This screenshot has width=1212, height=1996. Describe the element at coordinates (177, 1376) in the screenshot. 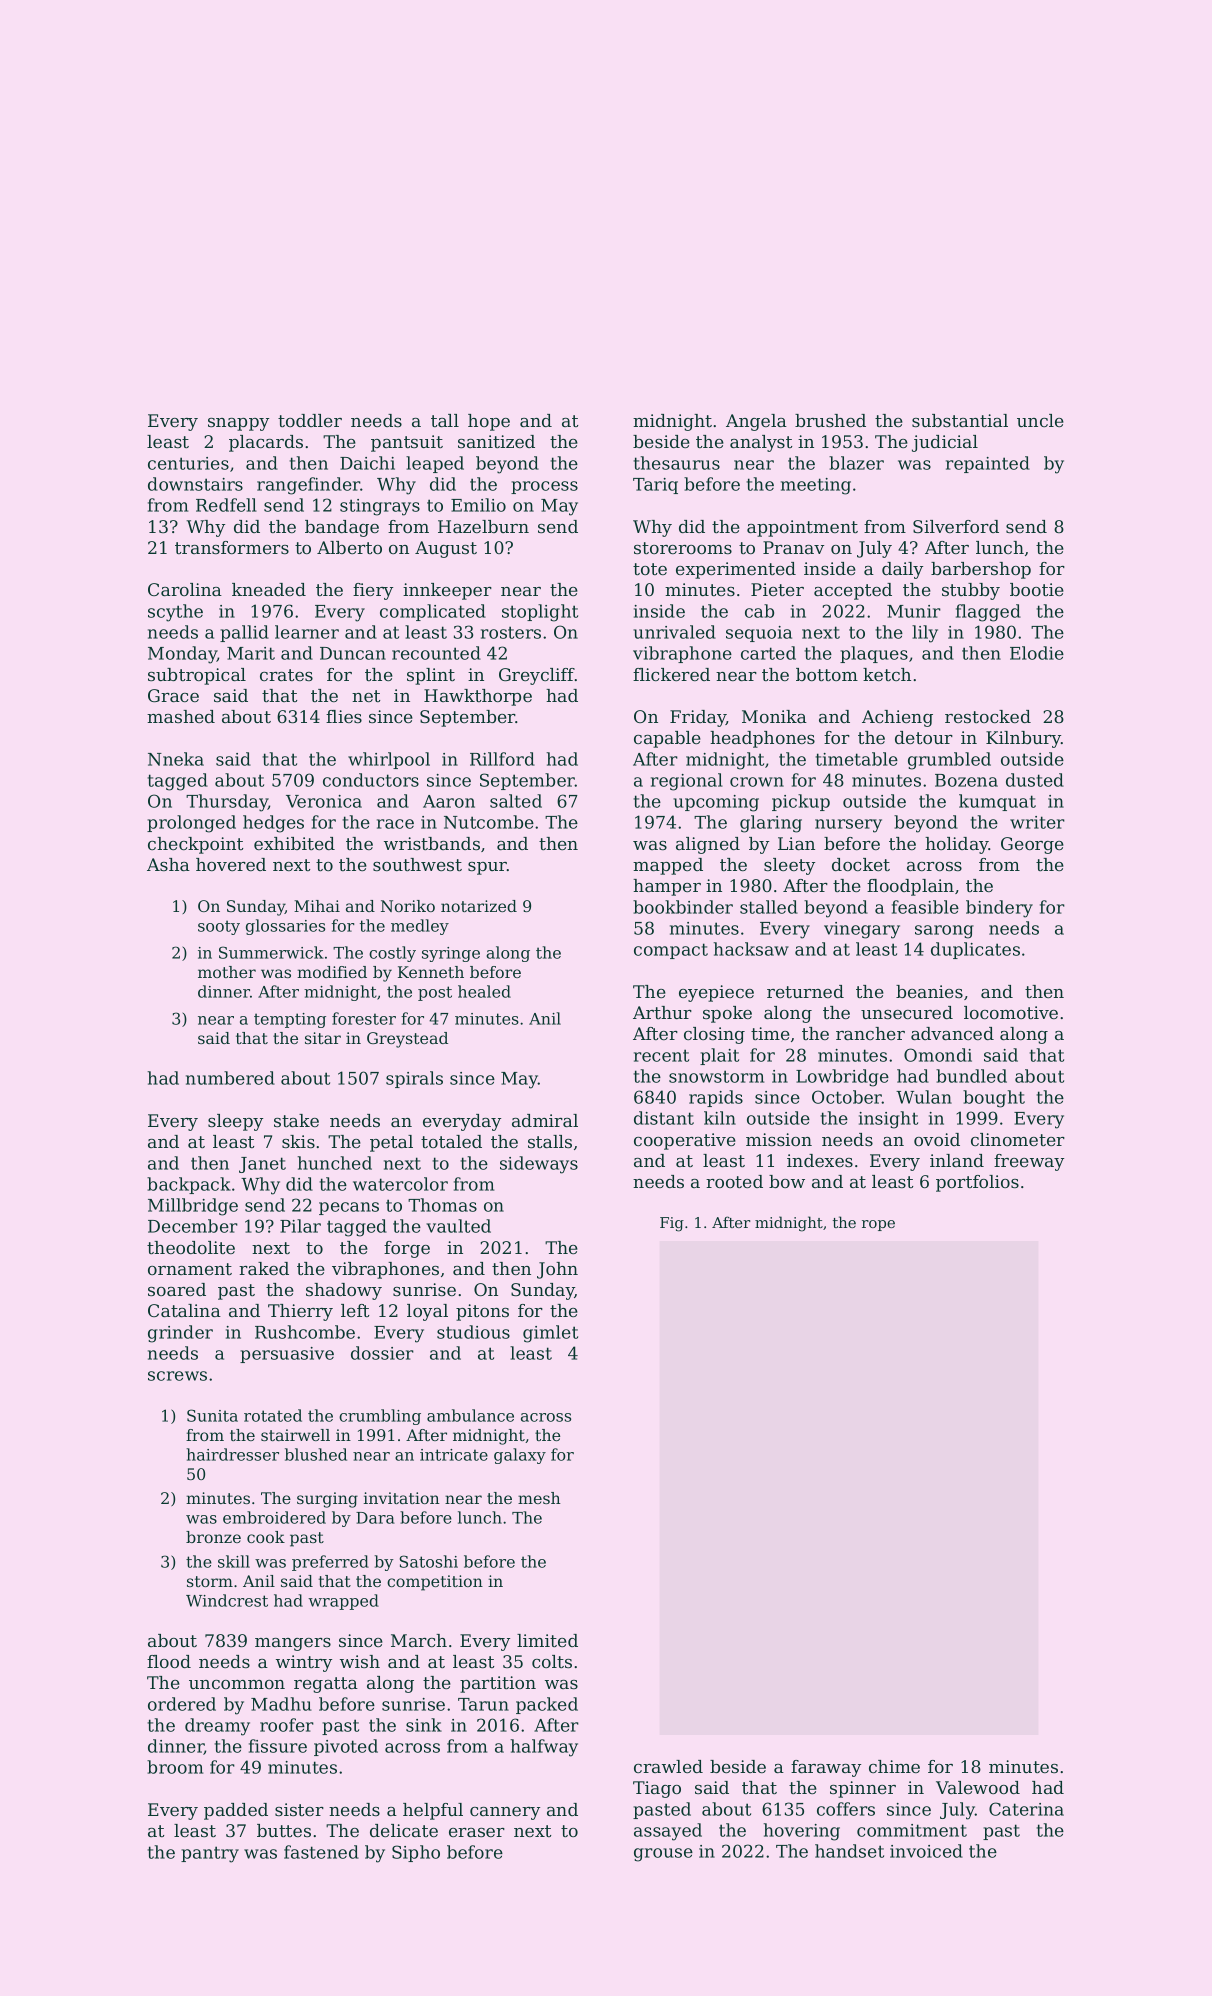

I see `screws` at that location.
